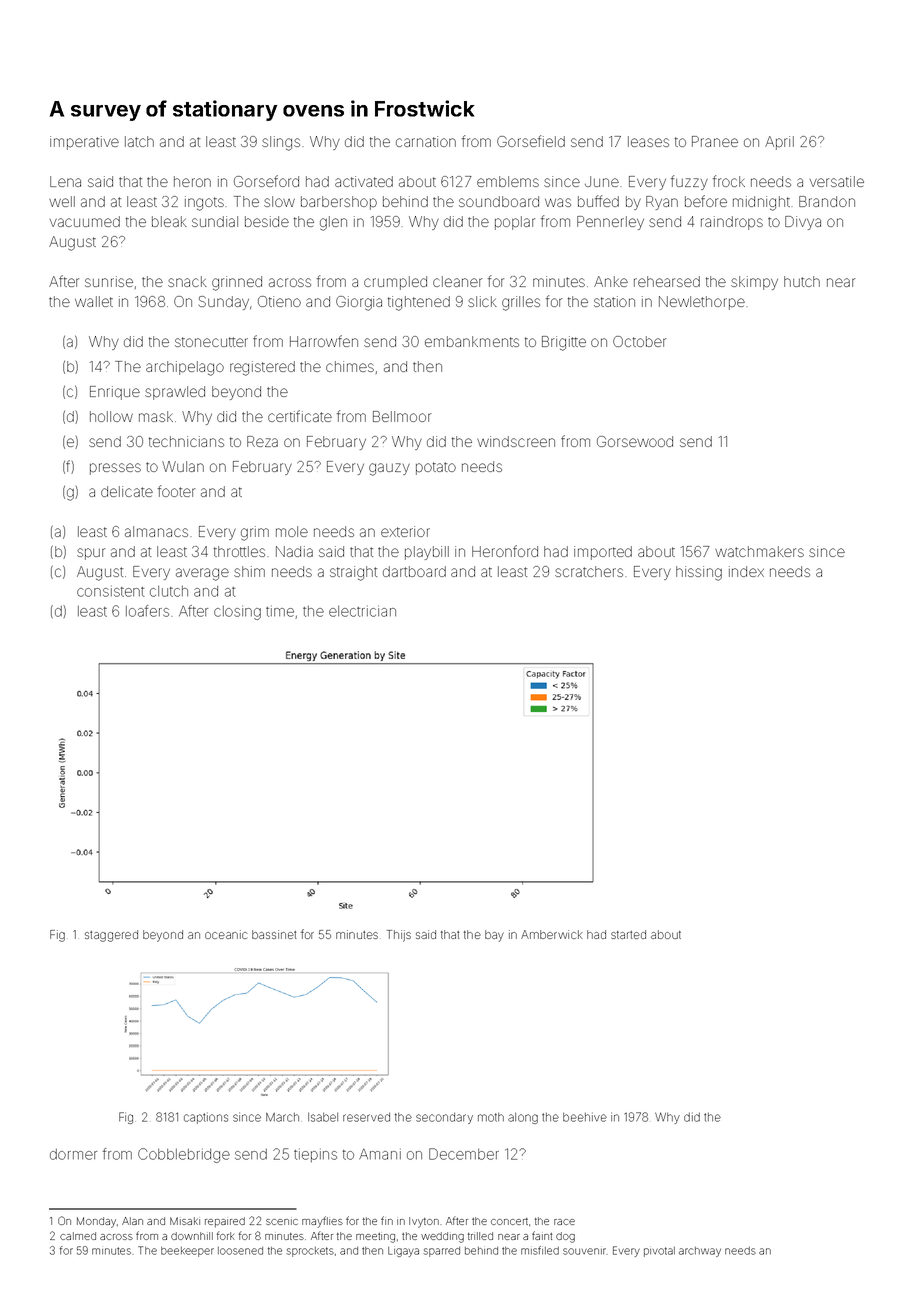 This image has height=1308, width=924. Describe the element at coordinates (426, 141) in the image. I see `carnation` at that location.
